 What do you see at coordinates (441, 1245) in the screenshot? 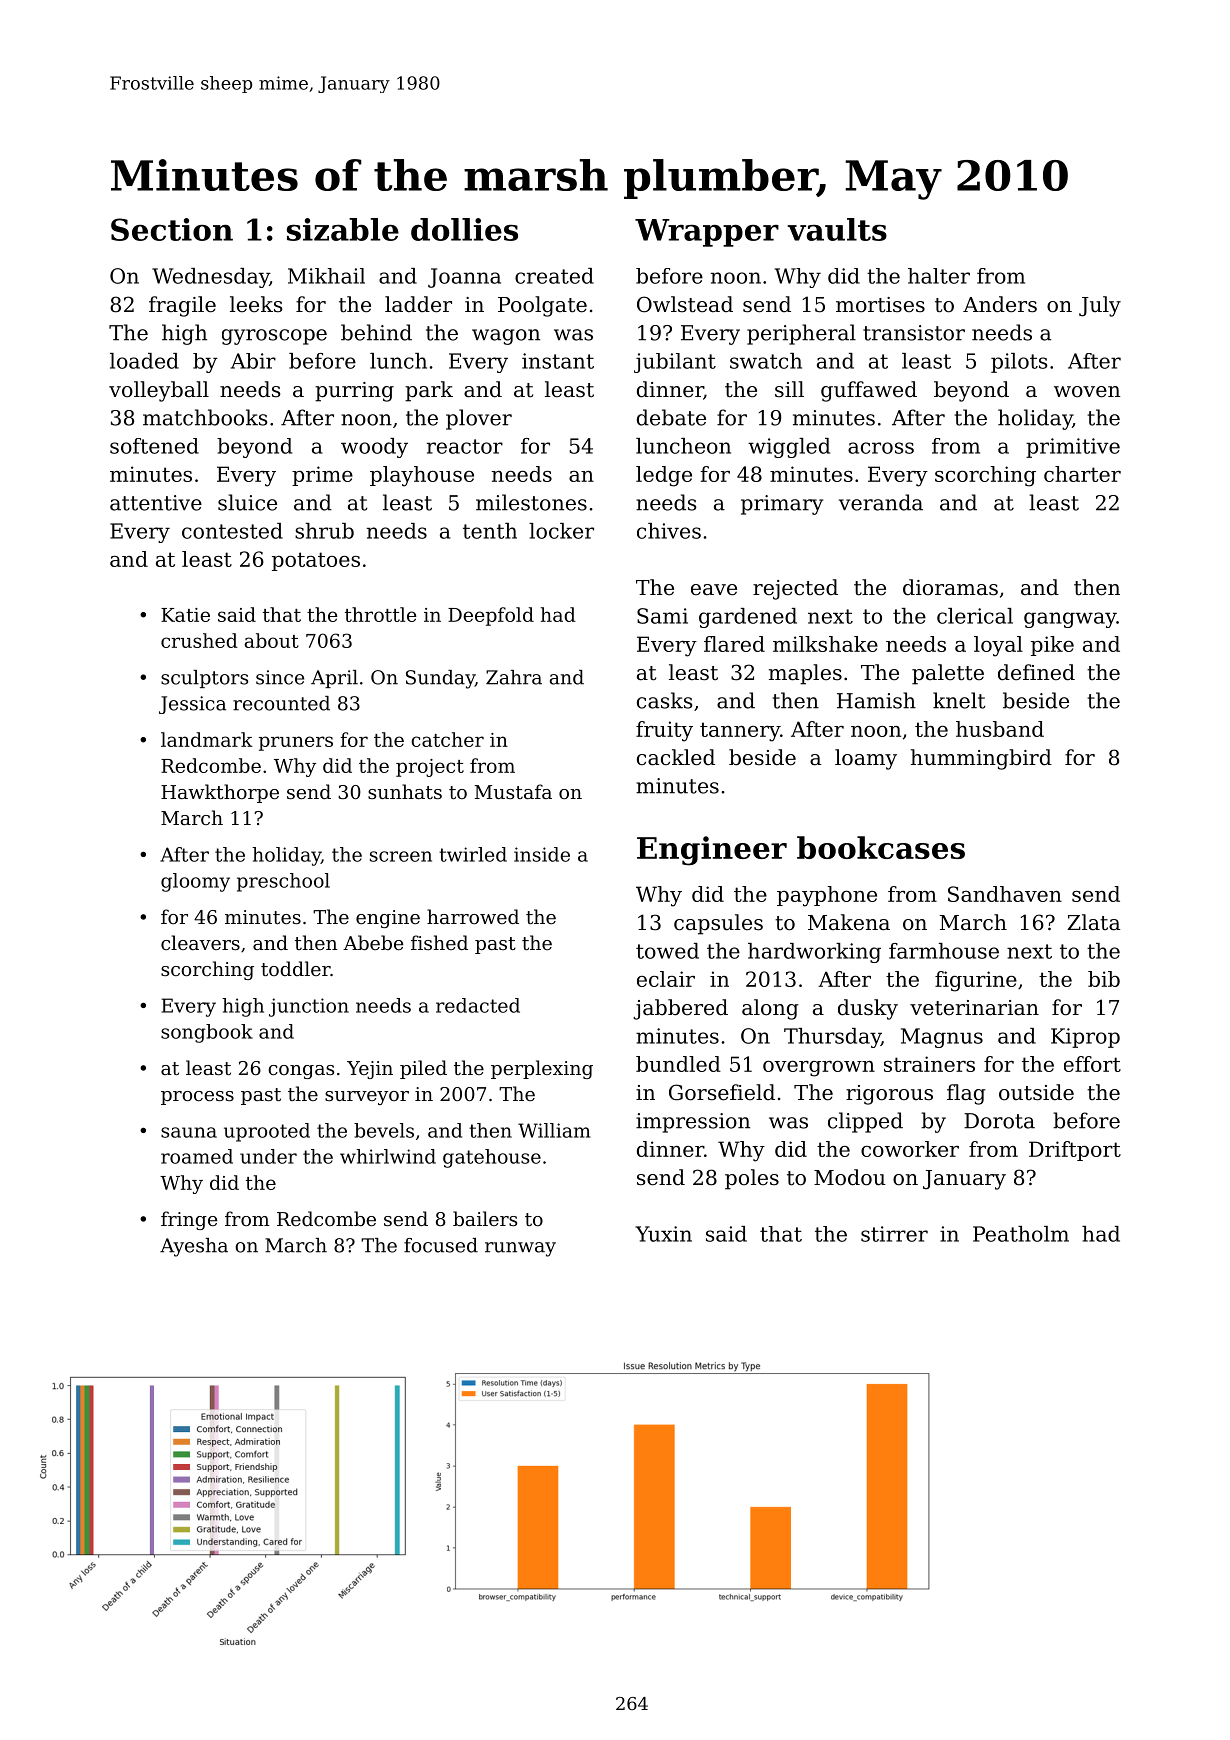
I see `focused` at bounding box center [441, 1245].
